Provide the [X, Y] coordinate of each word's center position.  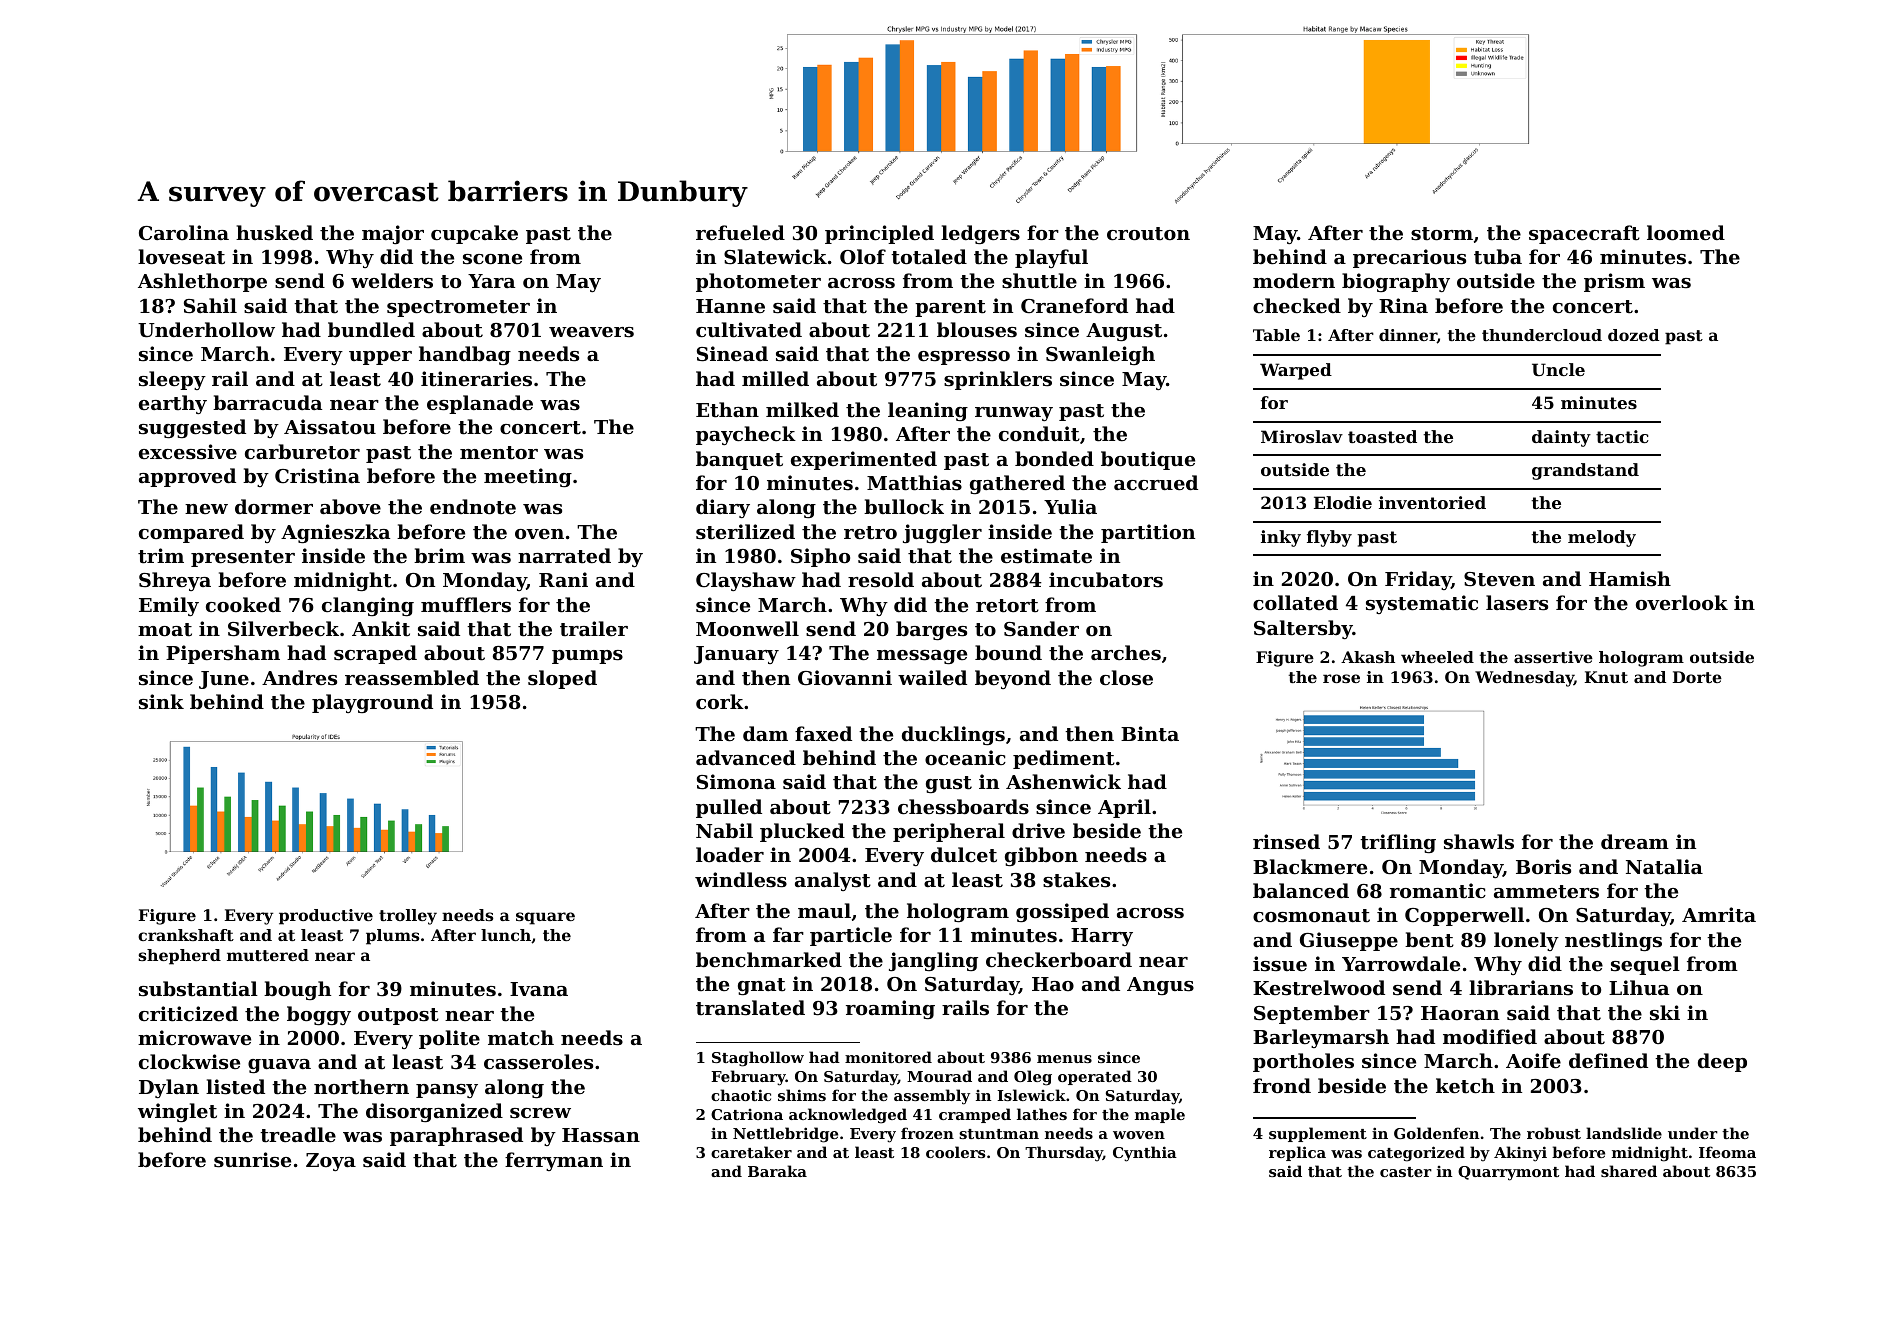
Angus [1160, 986]
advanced [746, 757]
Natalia [1664, 867]
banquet [739, 460]
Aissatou [330, 427]
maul [824, 910]
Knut [1606, 677]
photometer [758, 282]
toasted [1382, 436]
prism [1614, 282]
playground [372, 703]
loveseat [181, 257]
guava [279, 1066]
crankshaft [186, 935]
